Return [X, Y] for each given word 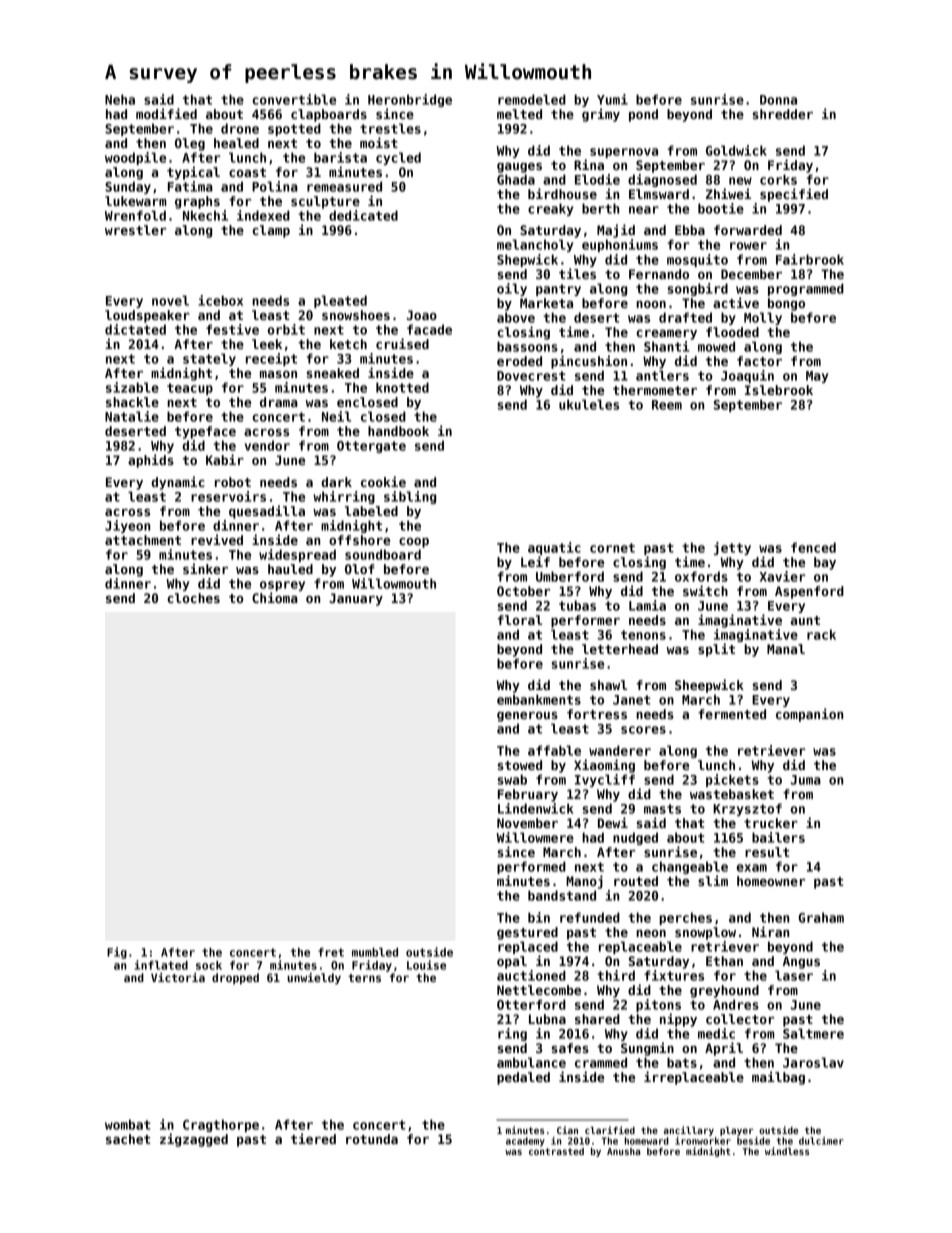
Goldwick [736, 150]
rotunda [372, 1139]
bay [825, 563]
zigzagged [194, 1140]
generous [527, 717]
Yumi [612, 99]
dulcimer [821, 1141]
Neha [120, 99]
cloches [193, 598]
